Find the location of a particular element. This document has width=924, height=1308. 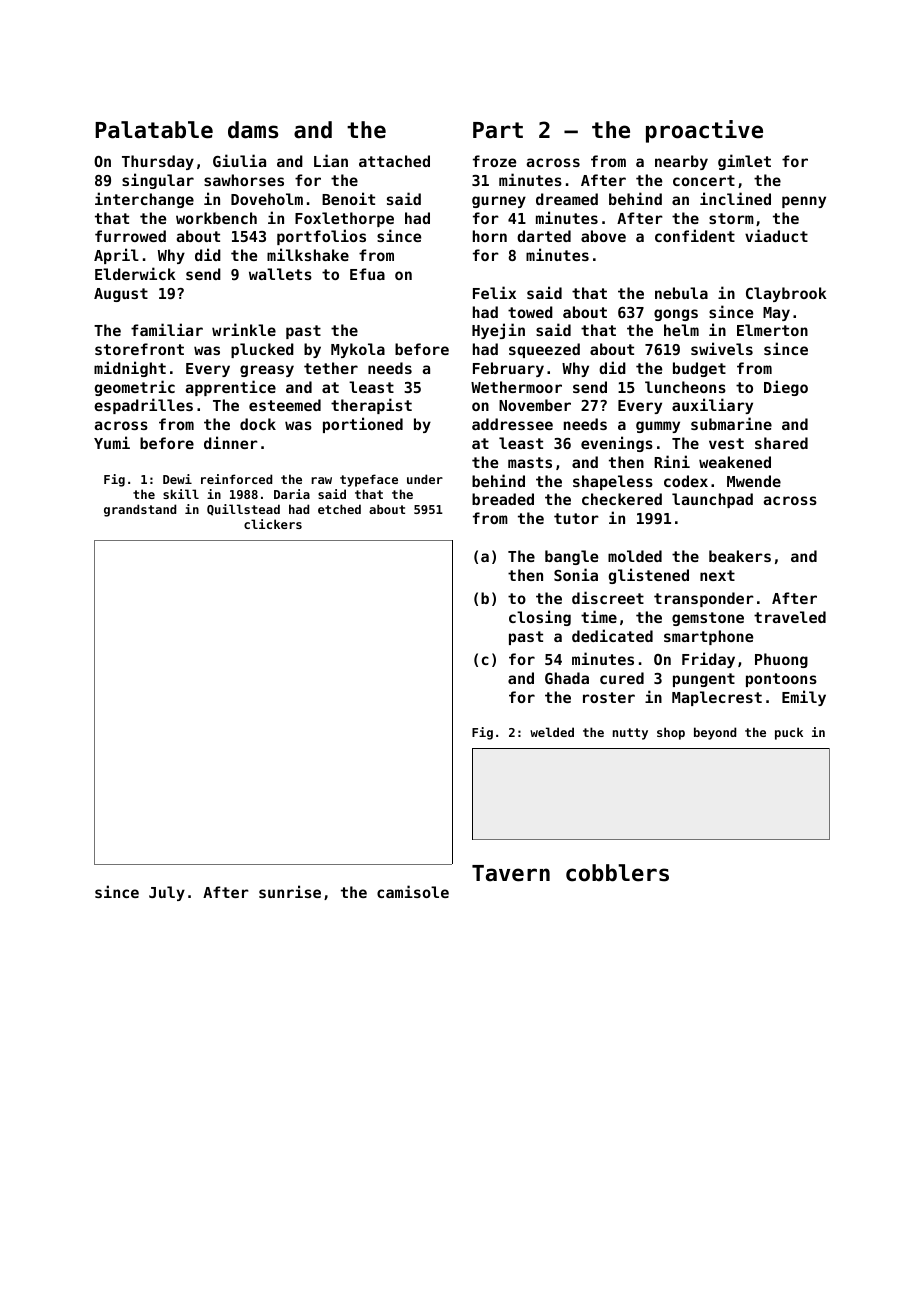

etched is located at coordinates (339, 509).
